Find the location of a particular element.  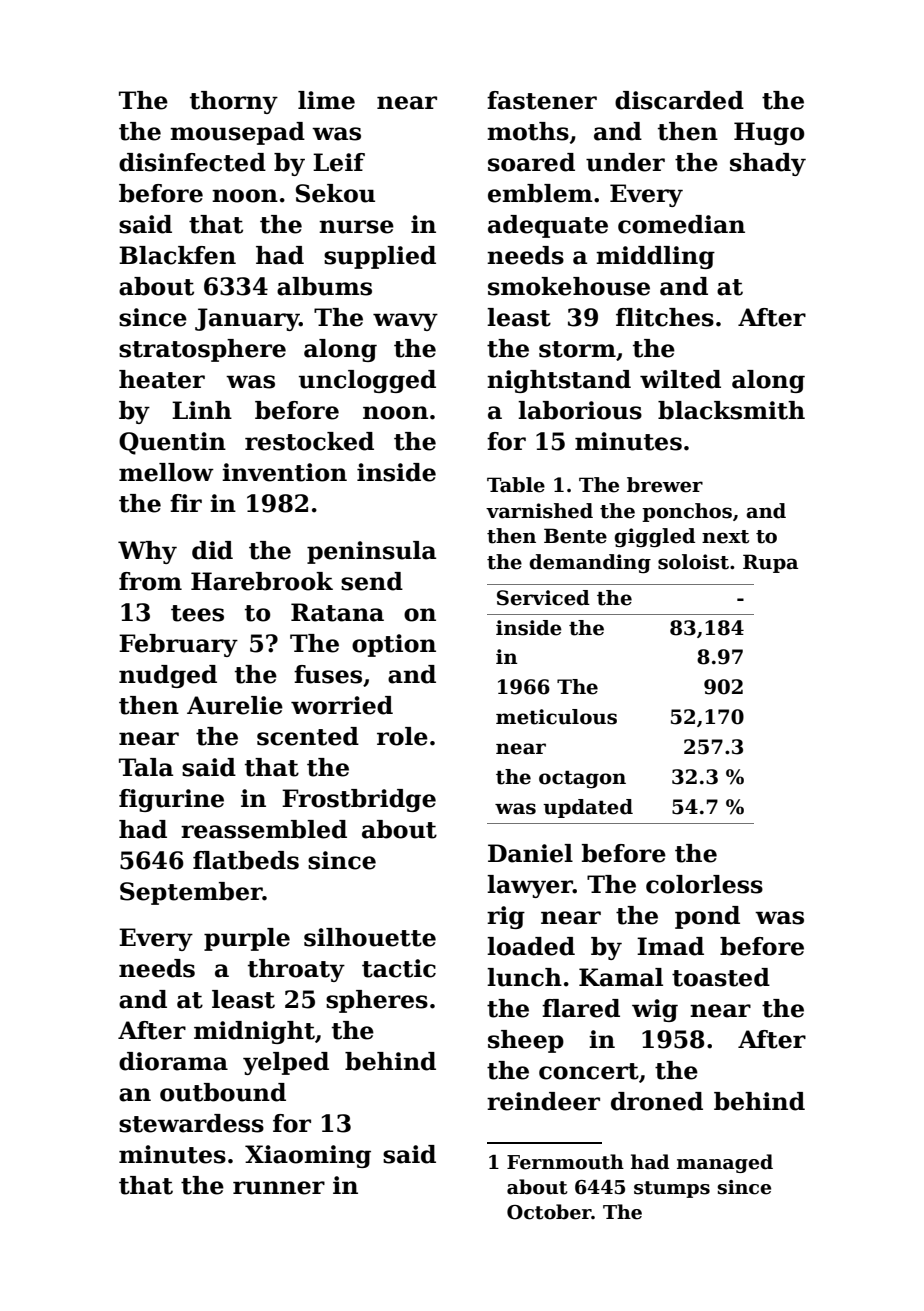

runner is located at coordinates (279, 1188).
